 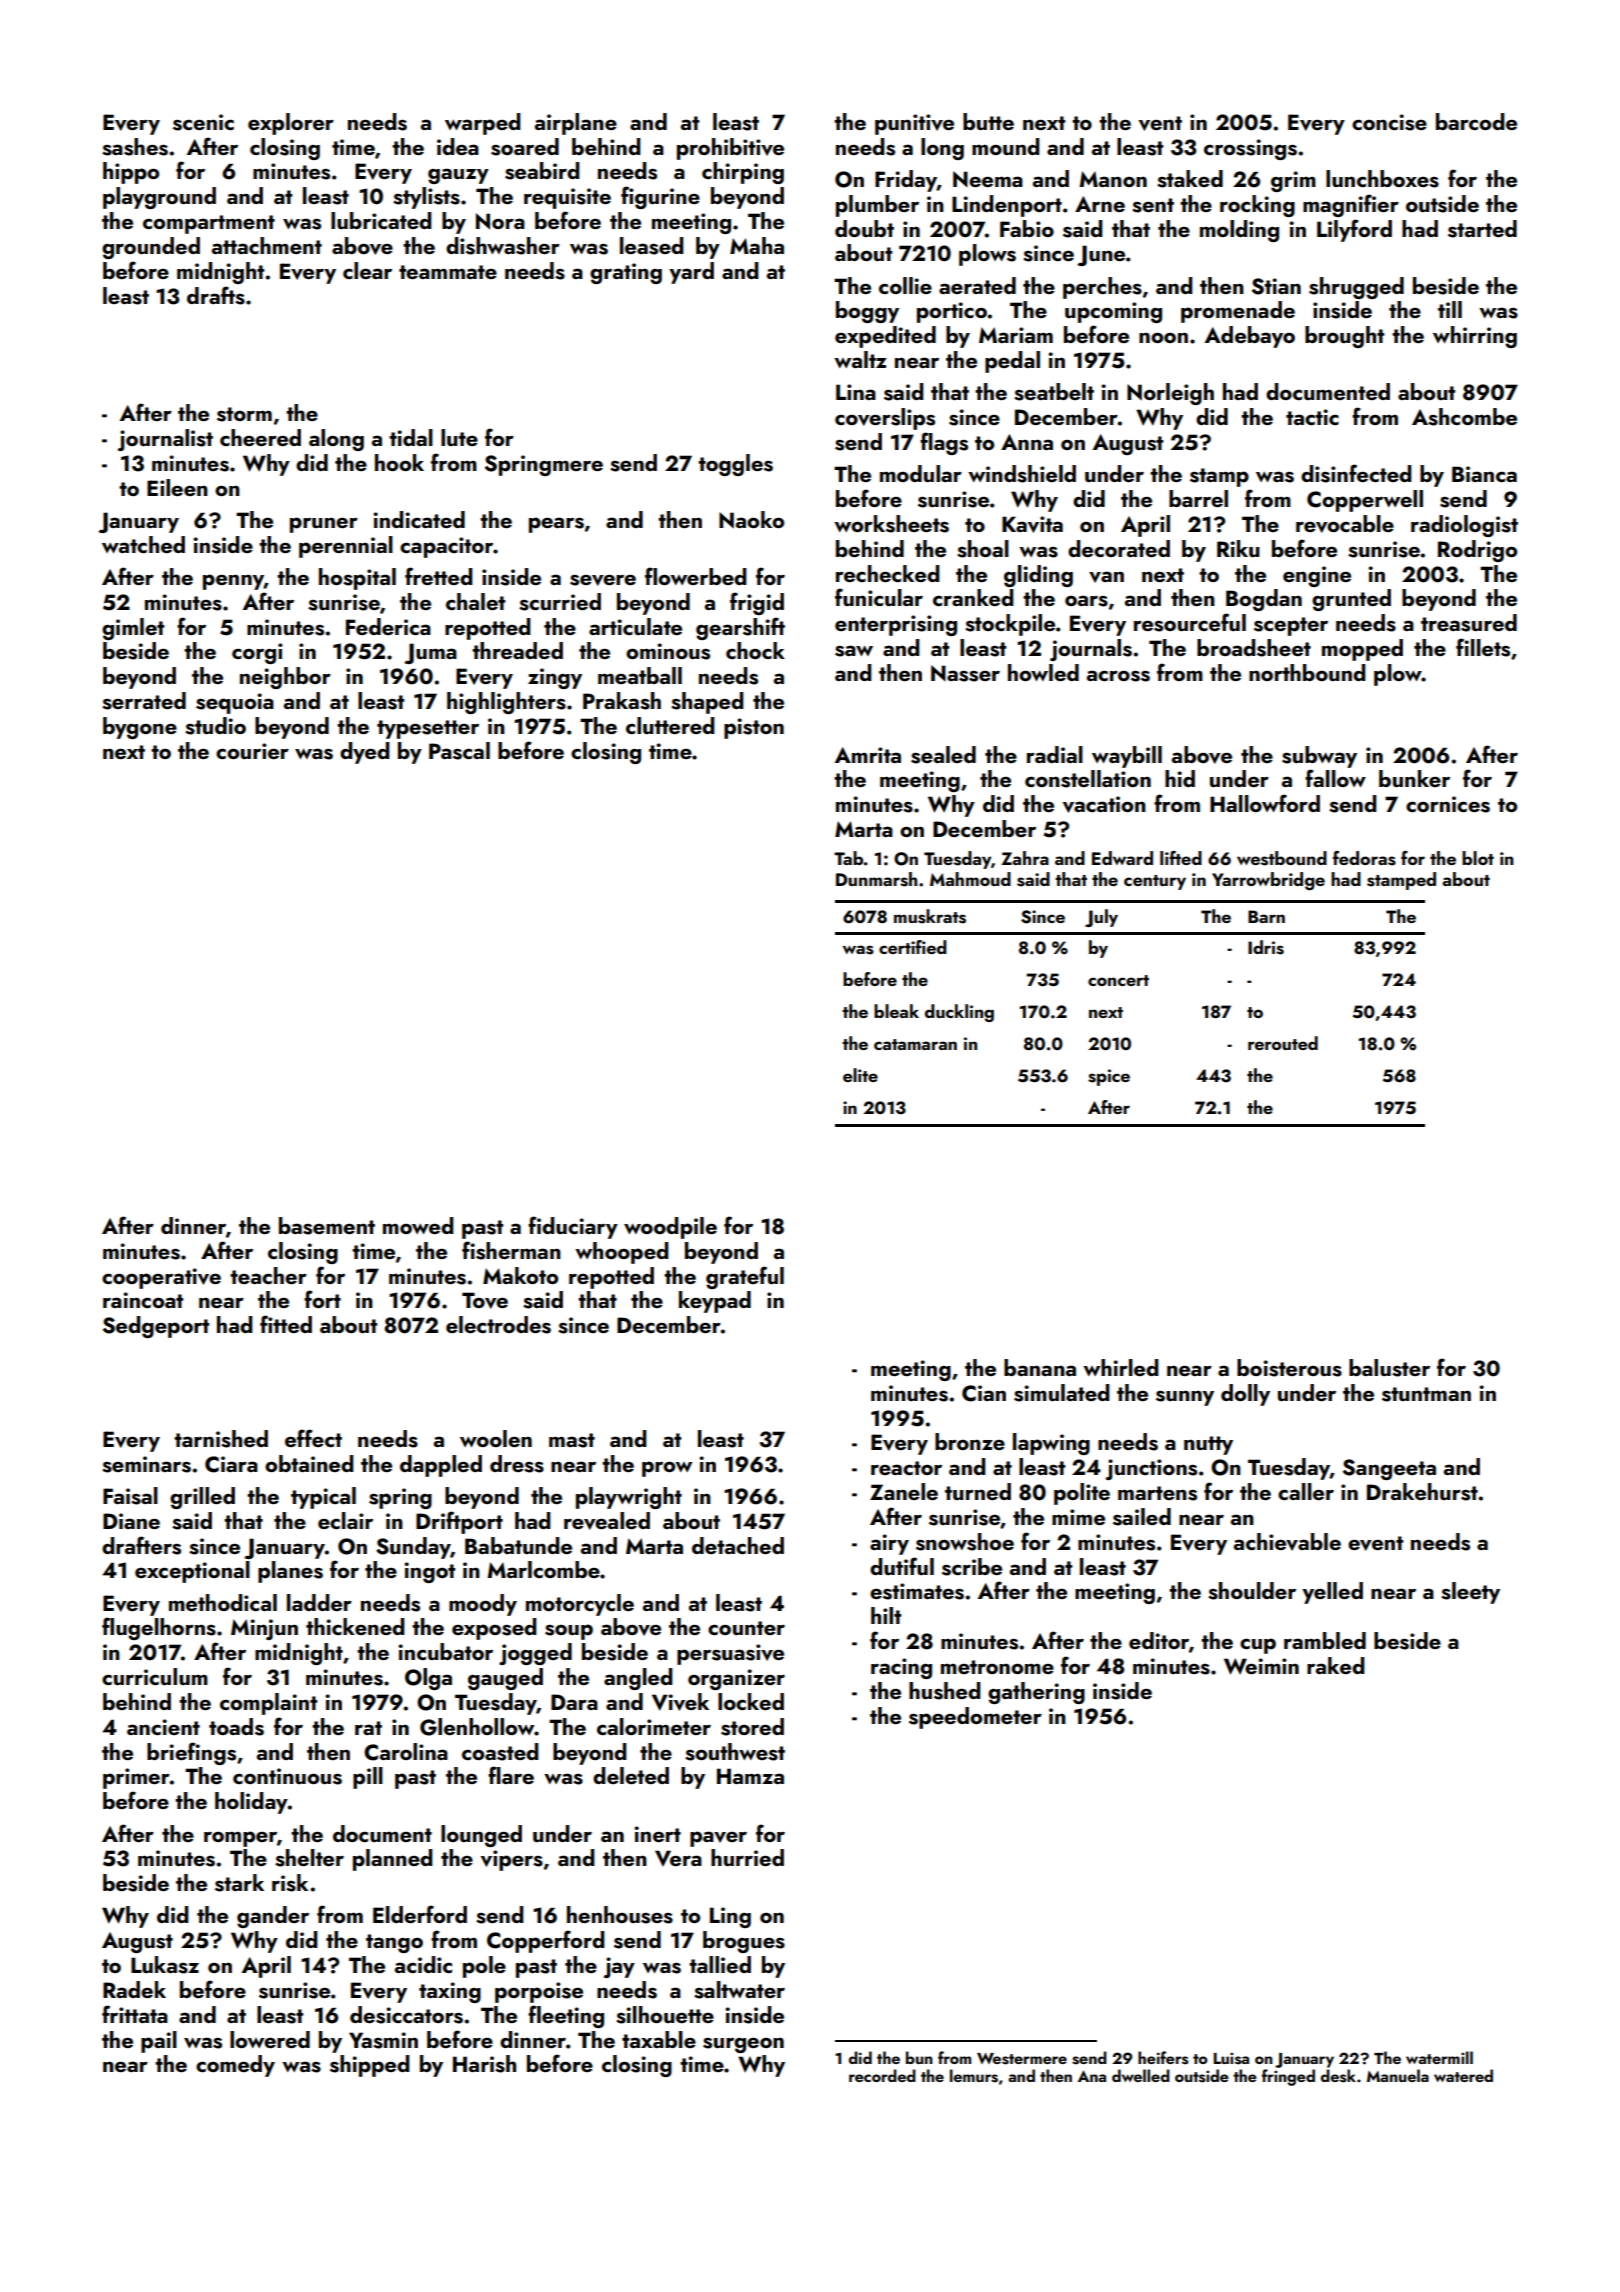 I want to click on watched, so click(x=143, y=544).
